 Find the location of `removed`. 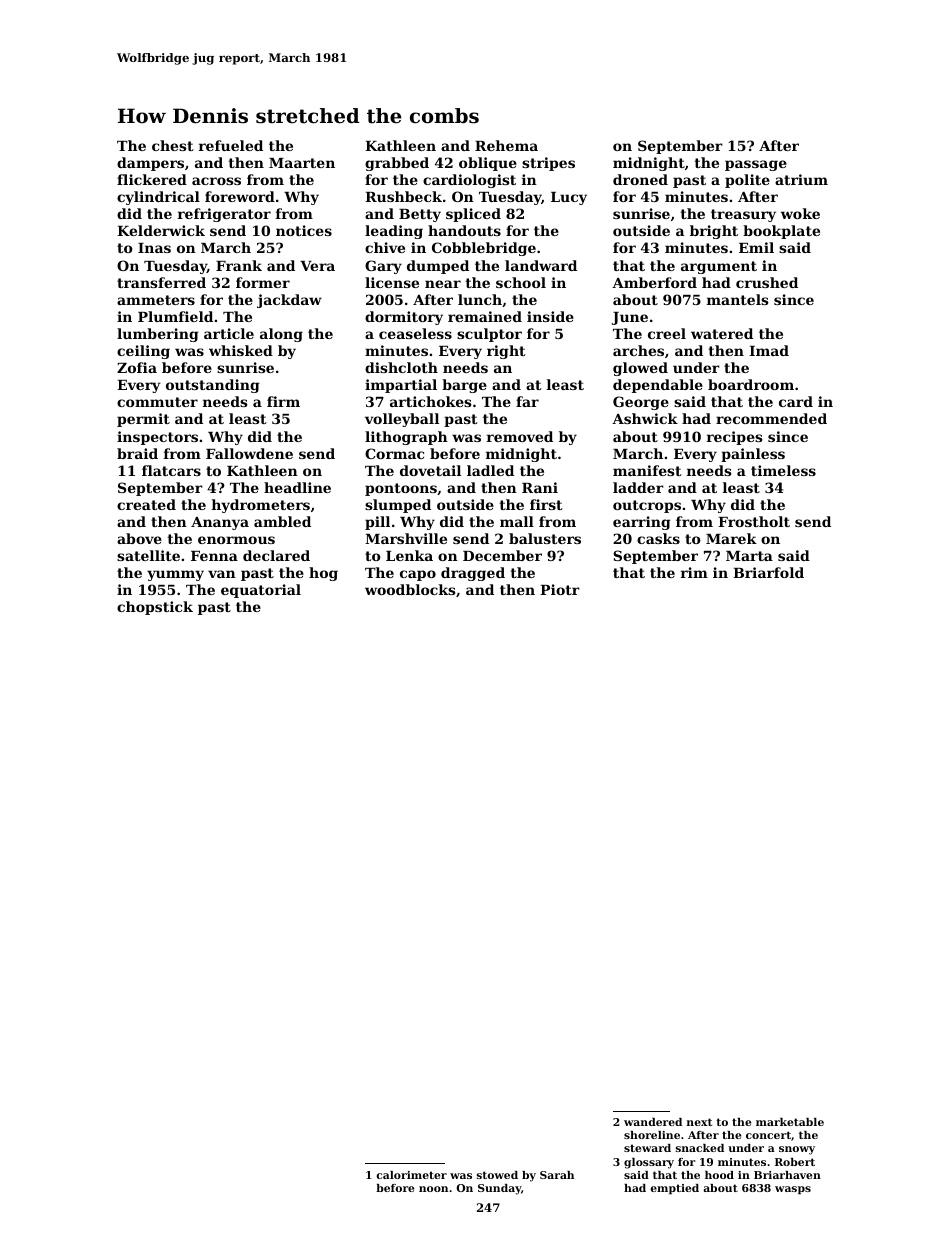

removed is located at coordinates (520, 436).
